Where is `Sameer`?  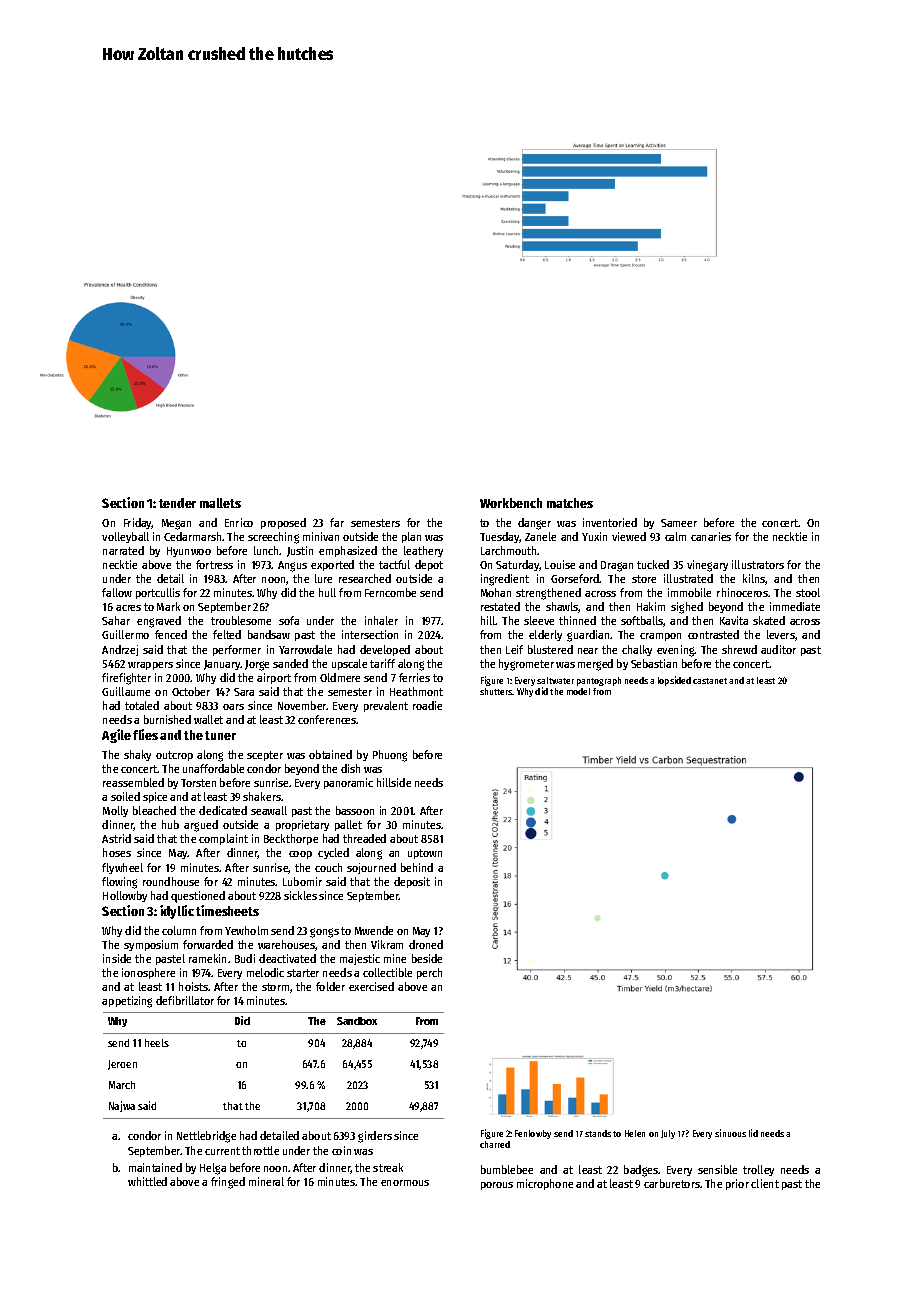
Sameer is located at coordinates (679, 523).
